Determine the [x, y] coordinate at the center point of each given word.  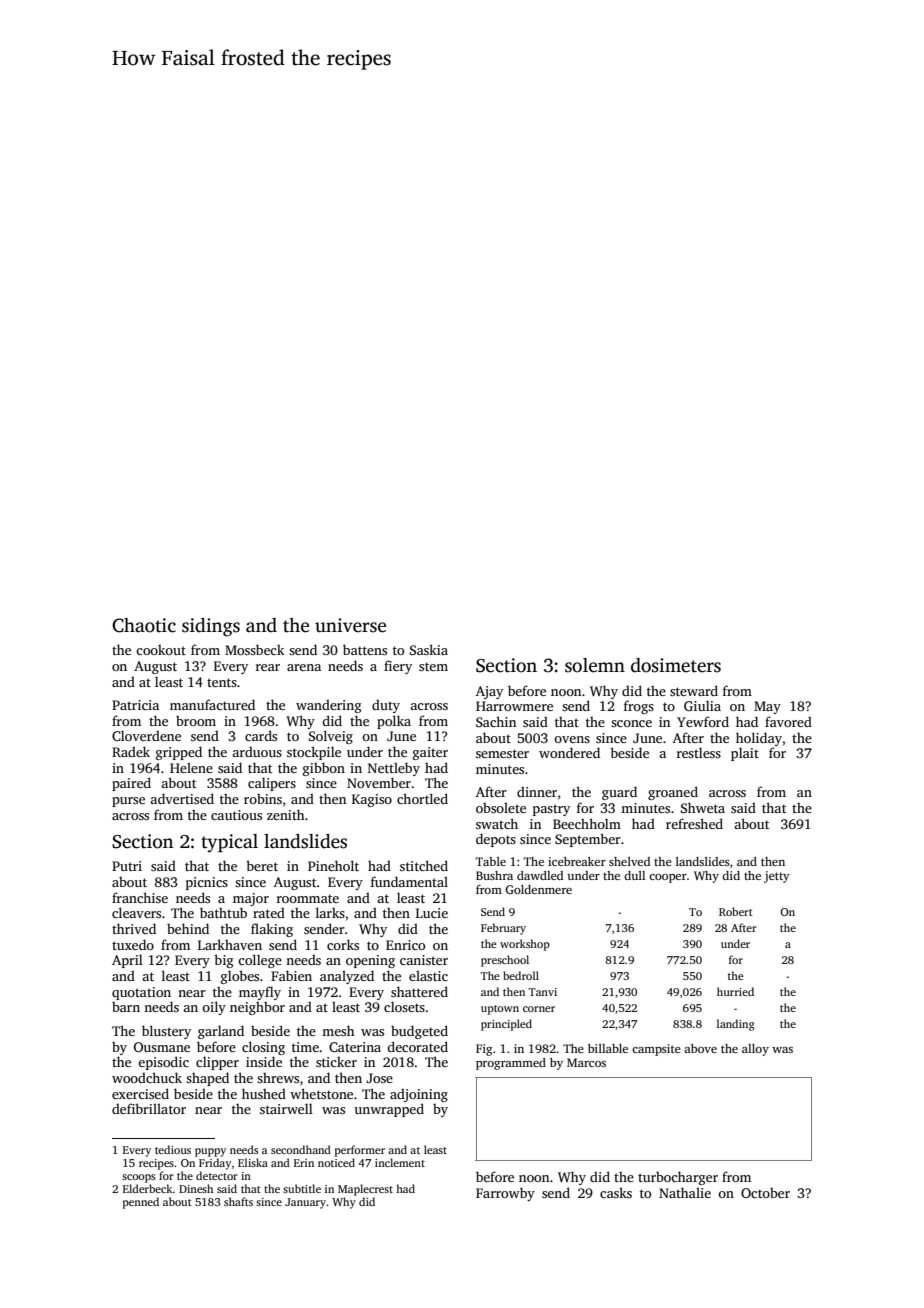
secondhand [301, 1149]
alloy [755, 1050]
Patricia [135, 705]
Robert [736, 911]
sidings [211, 627]
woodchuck [147, 1077]
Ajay [489, 692]
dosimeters [676, 665]
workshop [525, 945]
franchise [140, 897]
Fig [484, 1050]
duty [386, 706]
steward [694, 690]
